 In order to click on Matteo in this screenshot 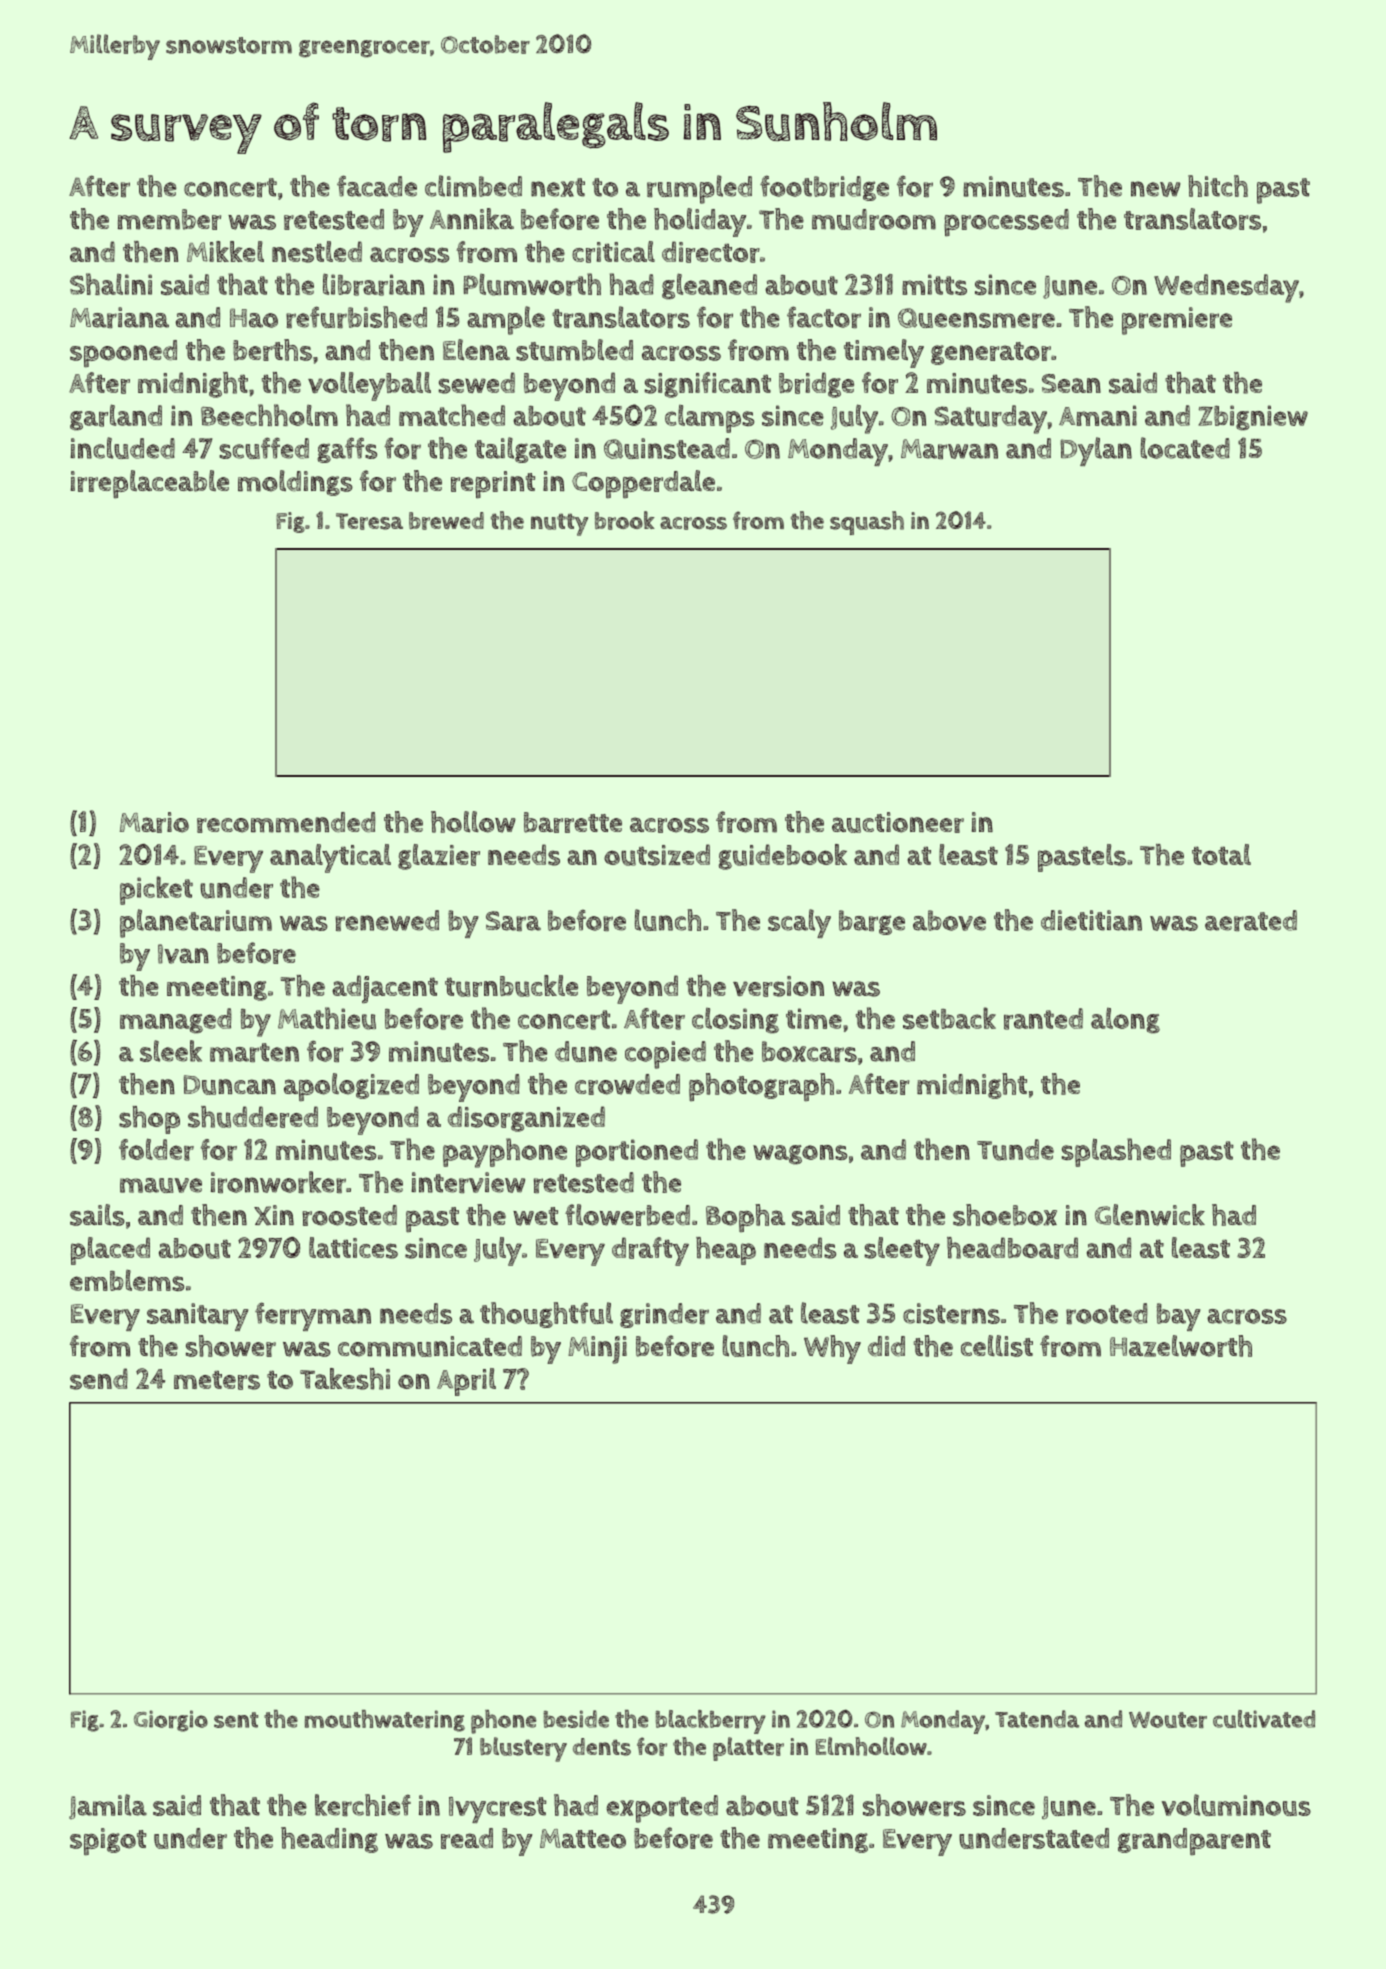, I will do `click(583, 1839)`.
